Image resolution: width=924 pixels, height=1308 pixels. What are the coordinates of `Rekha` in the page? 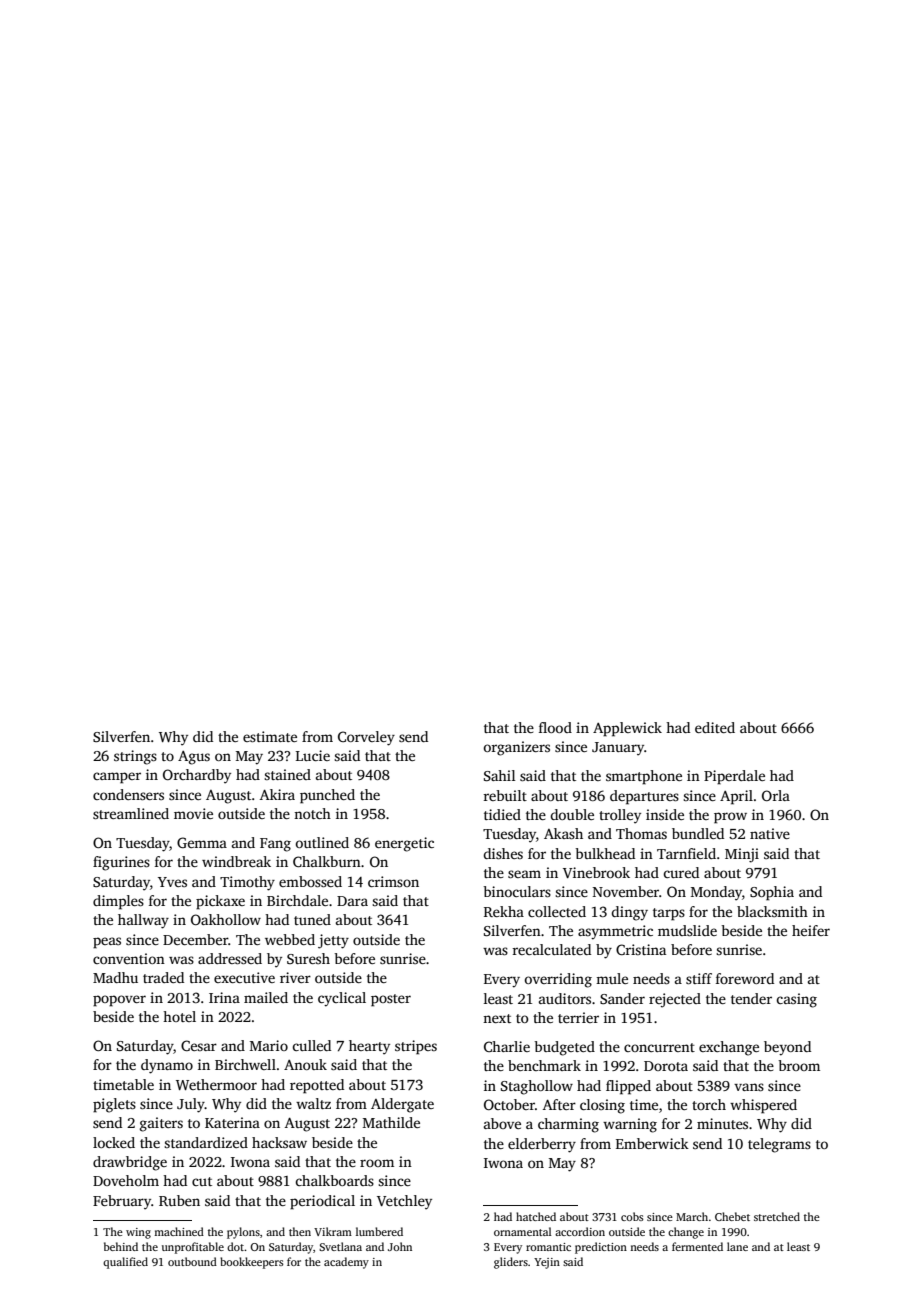 It's located at (504, 911).
